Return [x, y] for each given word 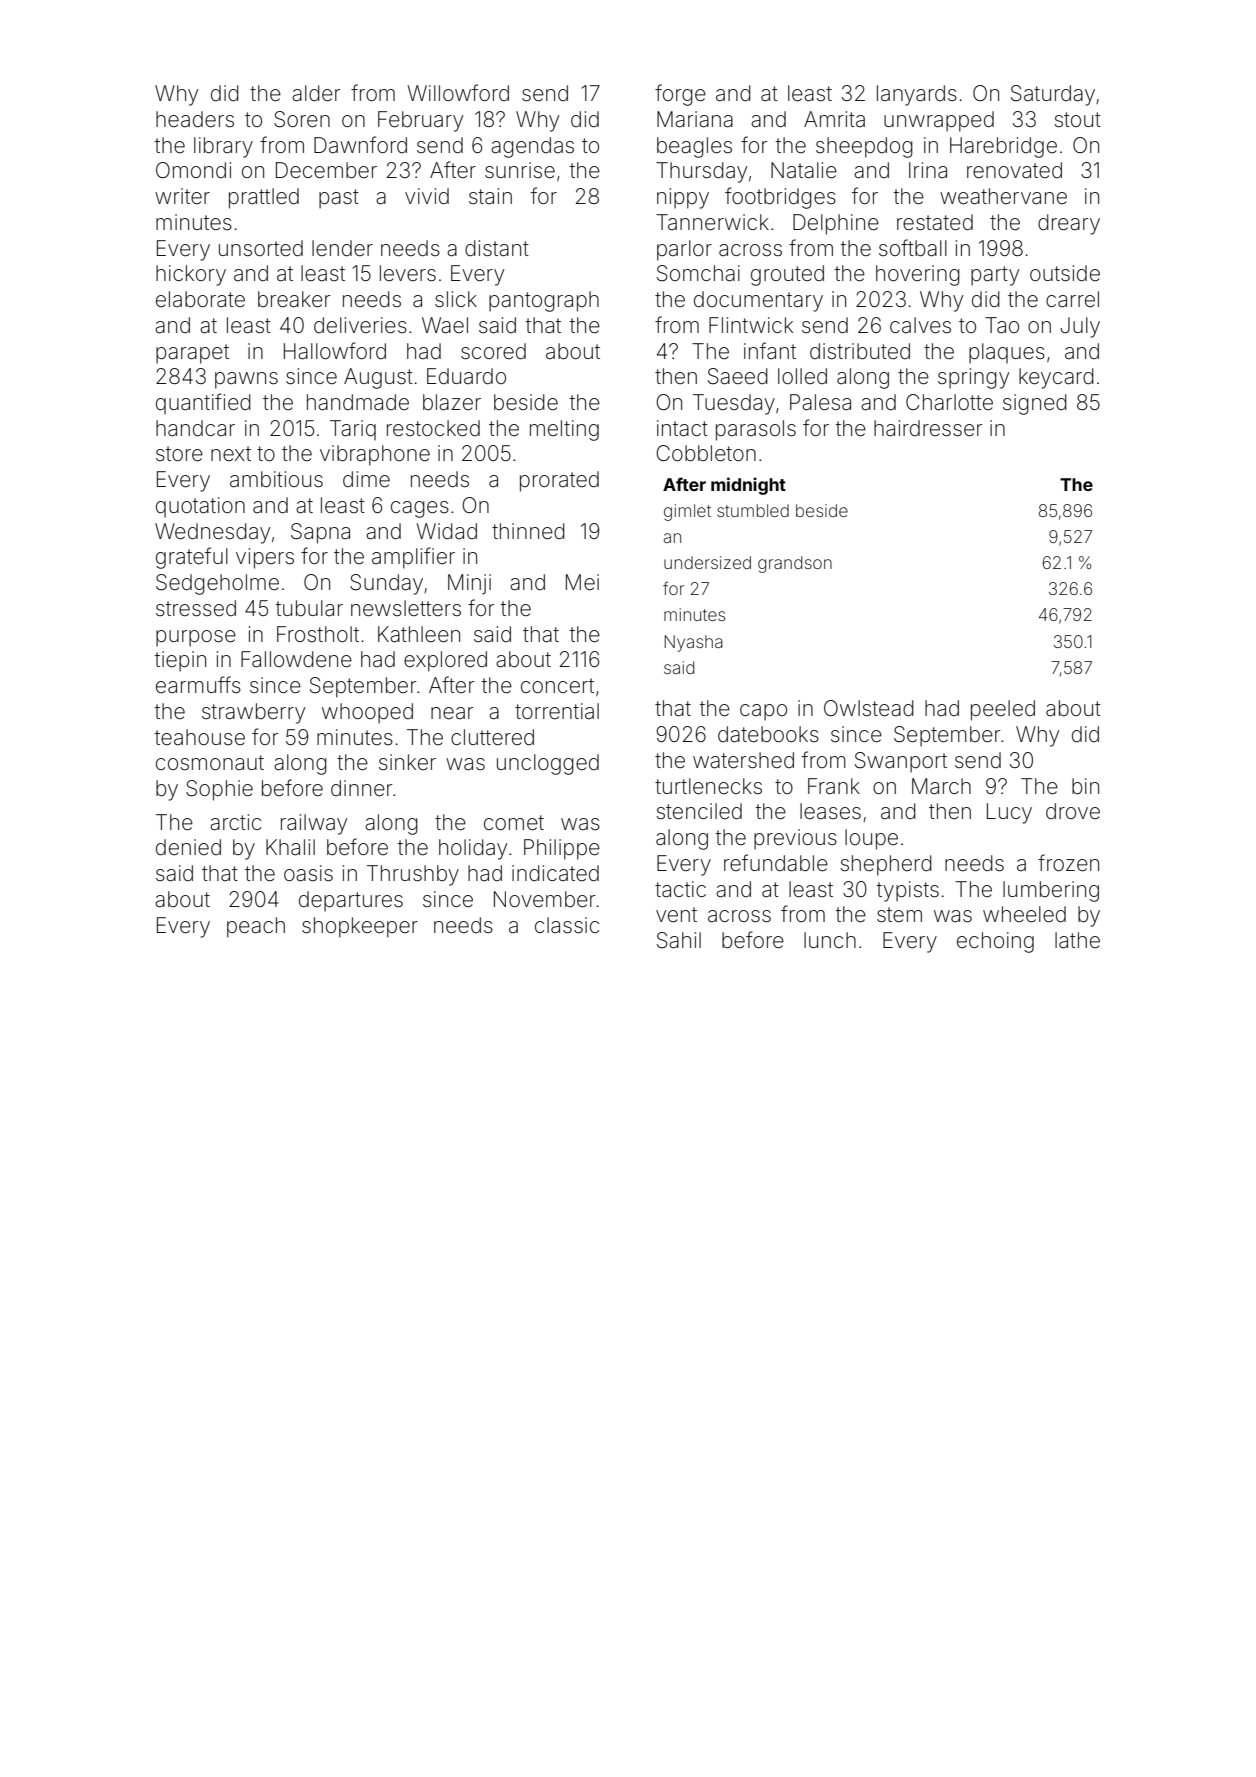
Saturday [1053, 95]
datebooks [768, 734]
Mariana [695, 119]
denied [188, 847]
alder [316, 93]
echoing [995, 942]
